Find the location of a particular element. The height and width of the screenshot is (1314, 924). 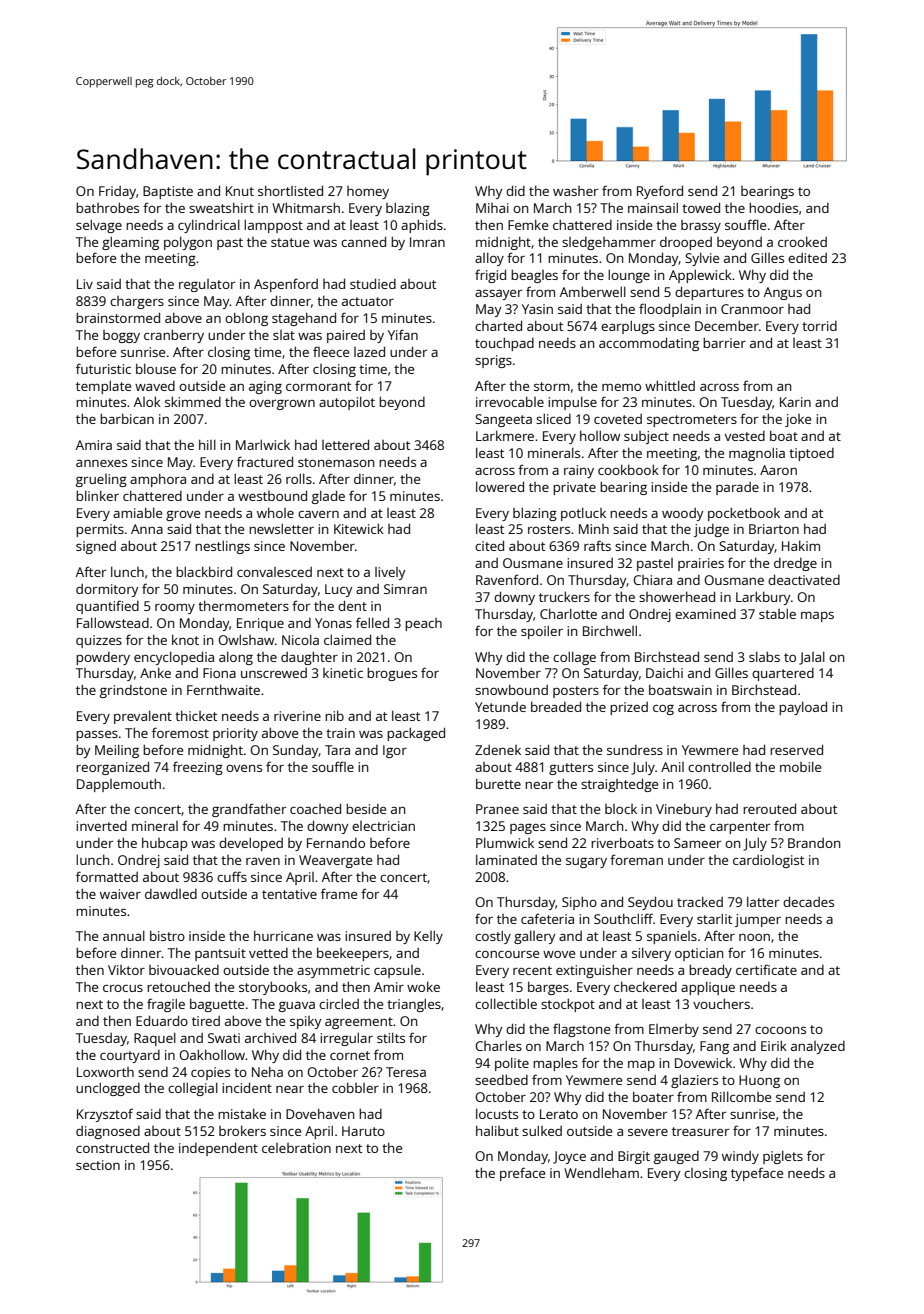

unclogged is located at coordinates (108, 1089).
